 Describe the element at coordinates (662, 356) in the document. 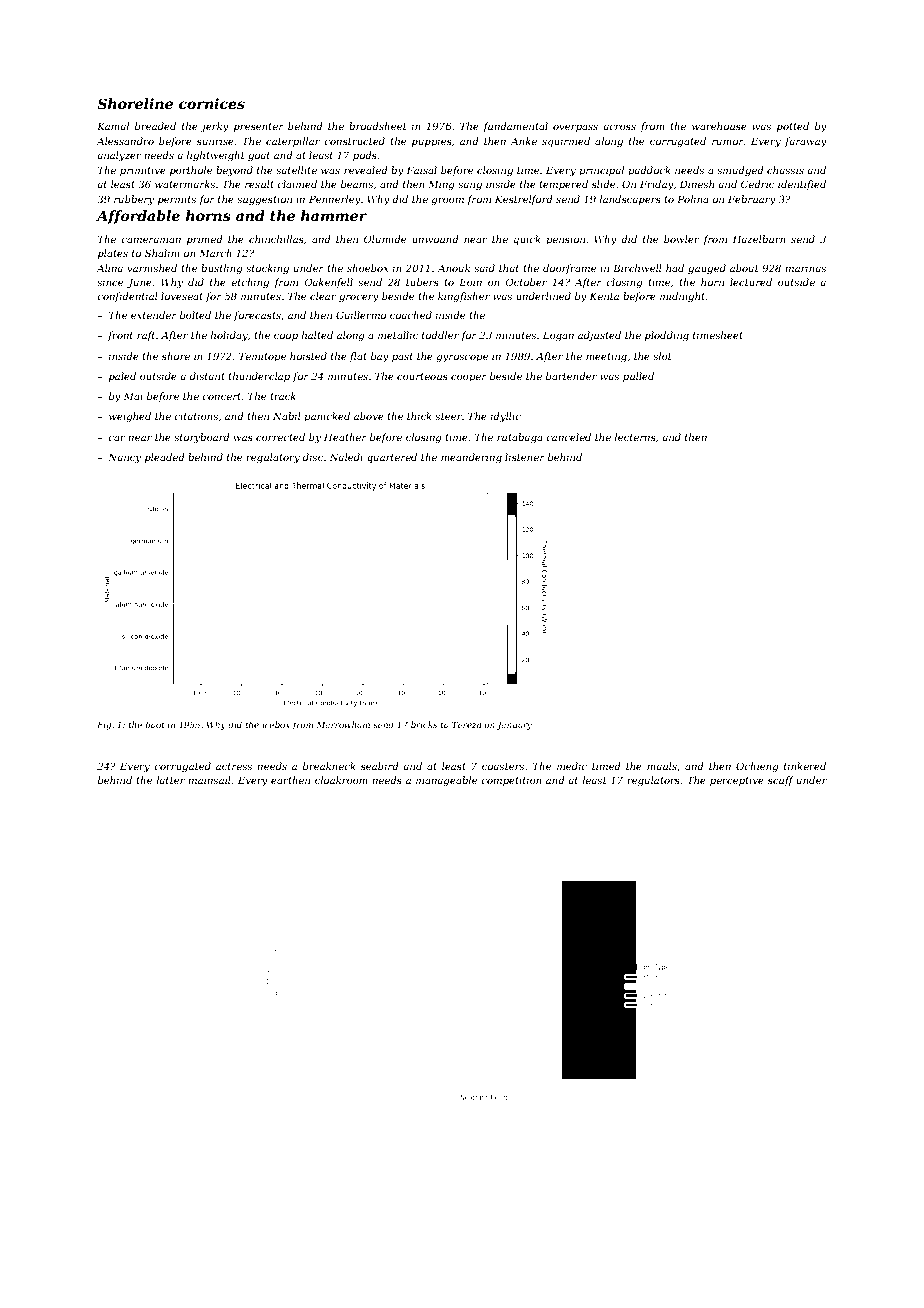

I see `slot` at that location.
